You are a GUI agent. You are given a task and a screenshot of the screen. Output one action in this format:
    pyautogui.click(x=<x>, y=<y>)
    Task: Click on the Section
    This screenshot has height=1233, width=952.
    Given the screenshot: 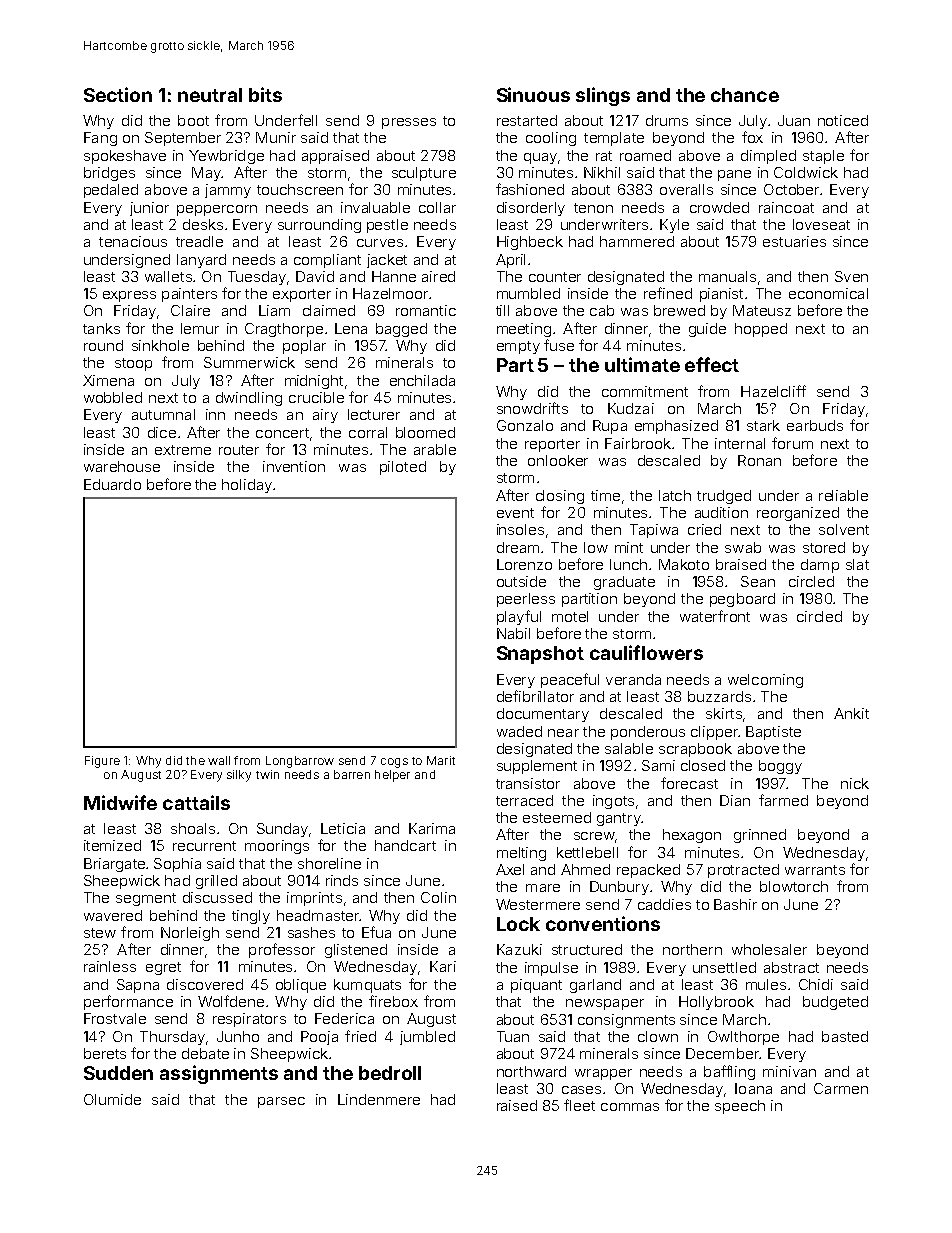 What is the action you would take?
    pyautogui.click(x=118, y=94)
